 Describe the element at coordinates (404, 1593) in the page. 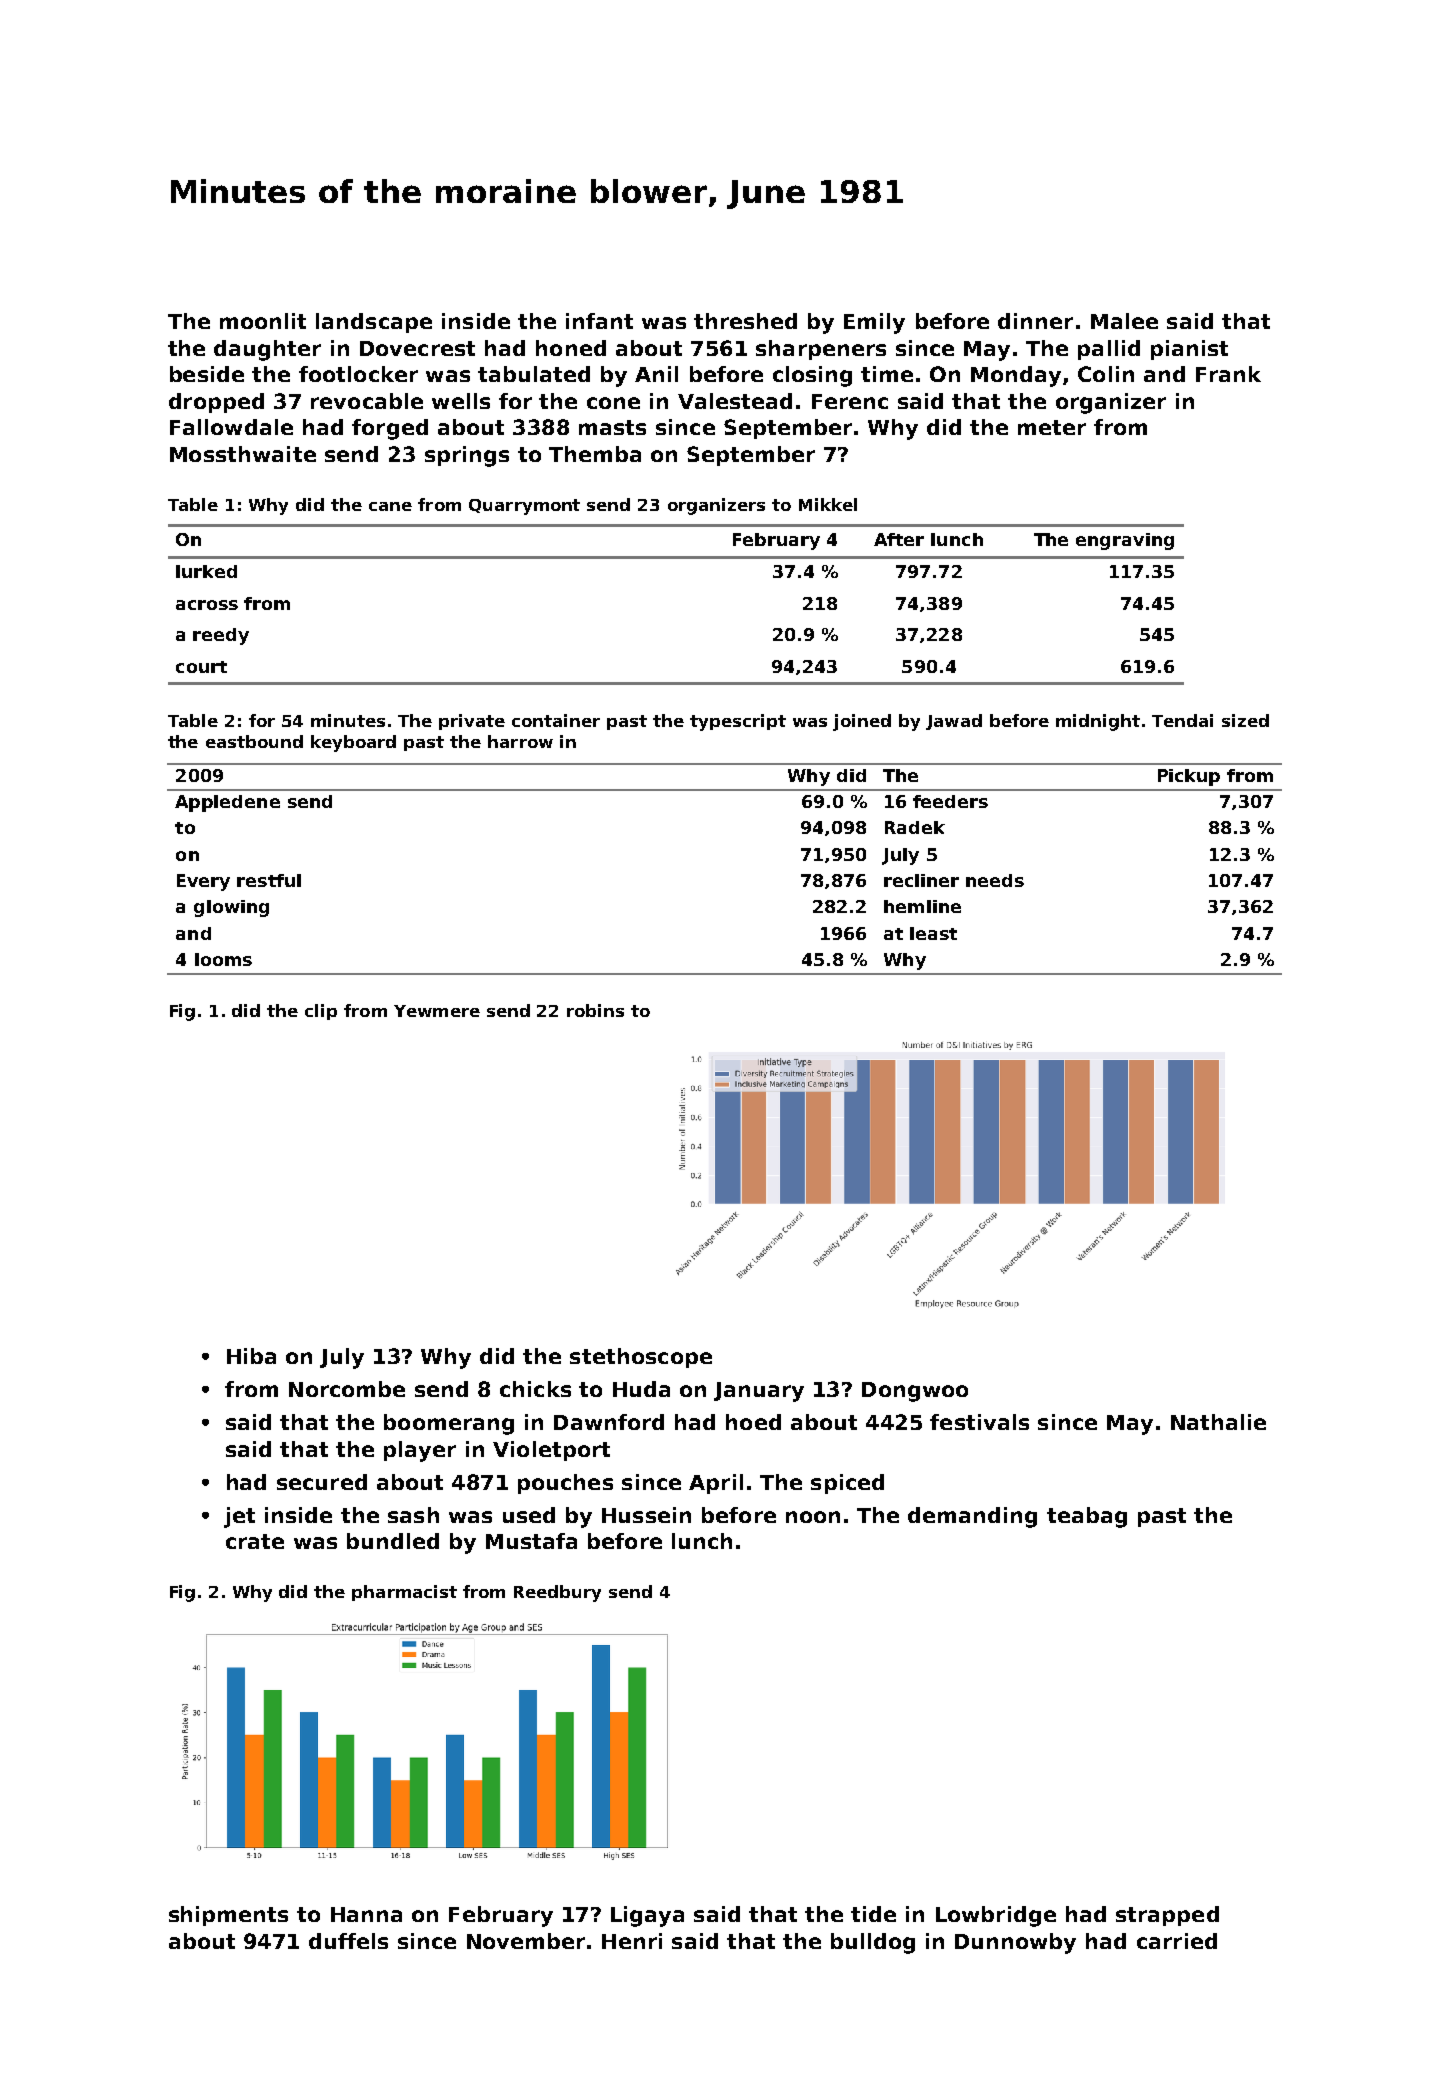

I see `pharmacist` at that location.
